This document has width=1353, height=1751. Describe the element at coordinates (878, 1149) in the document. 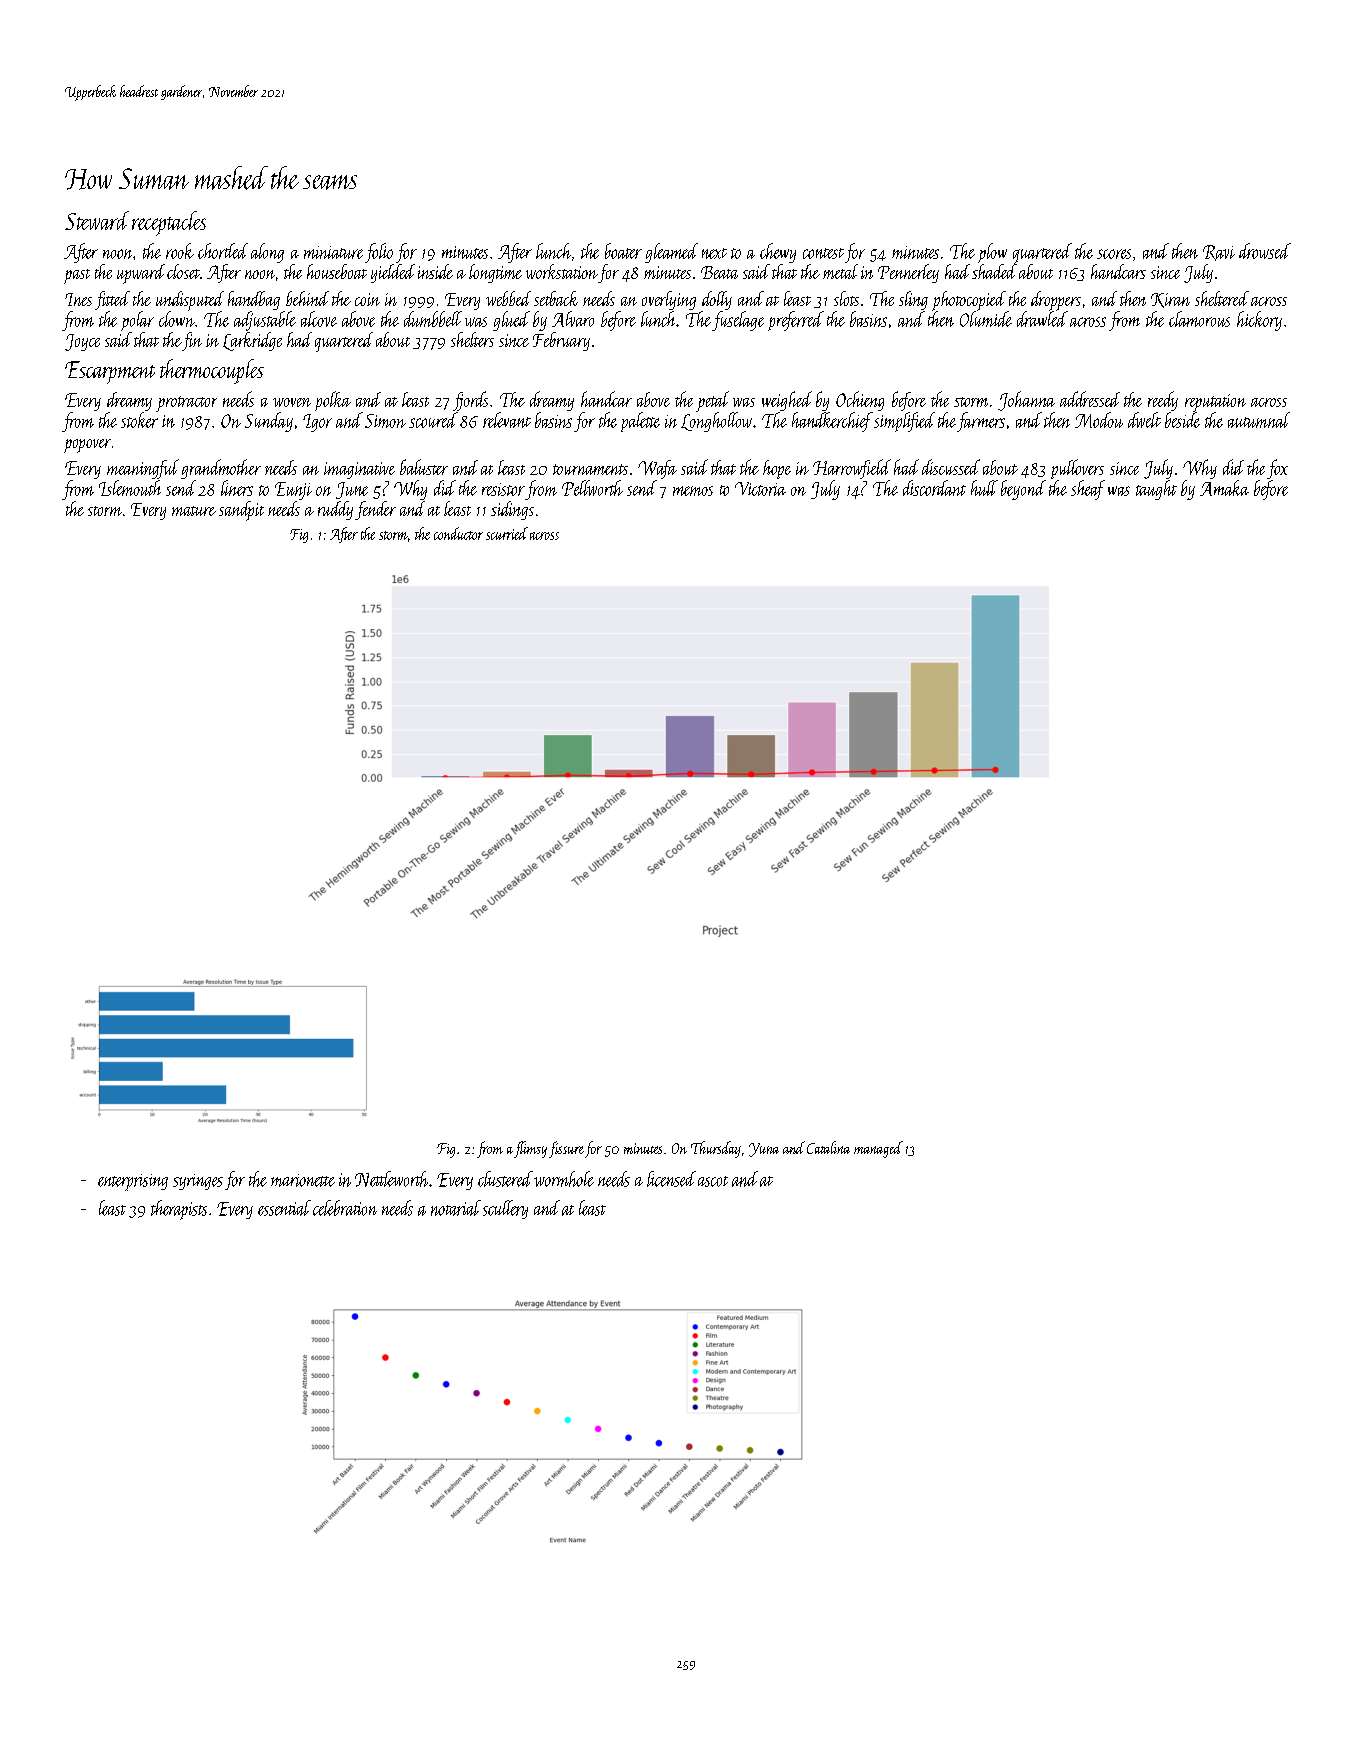

I see `managed` at that location.
